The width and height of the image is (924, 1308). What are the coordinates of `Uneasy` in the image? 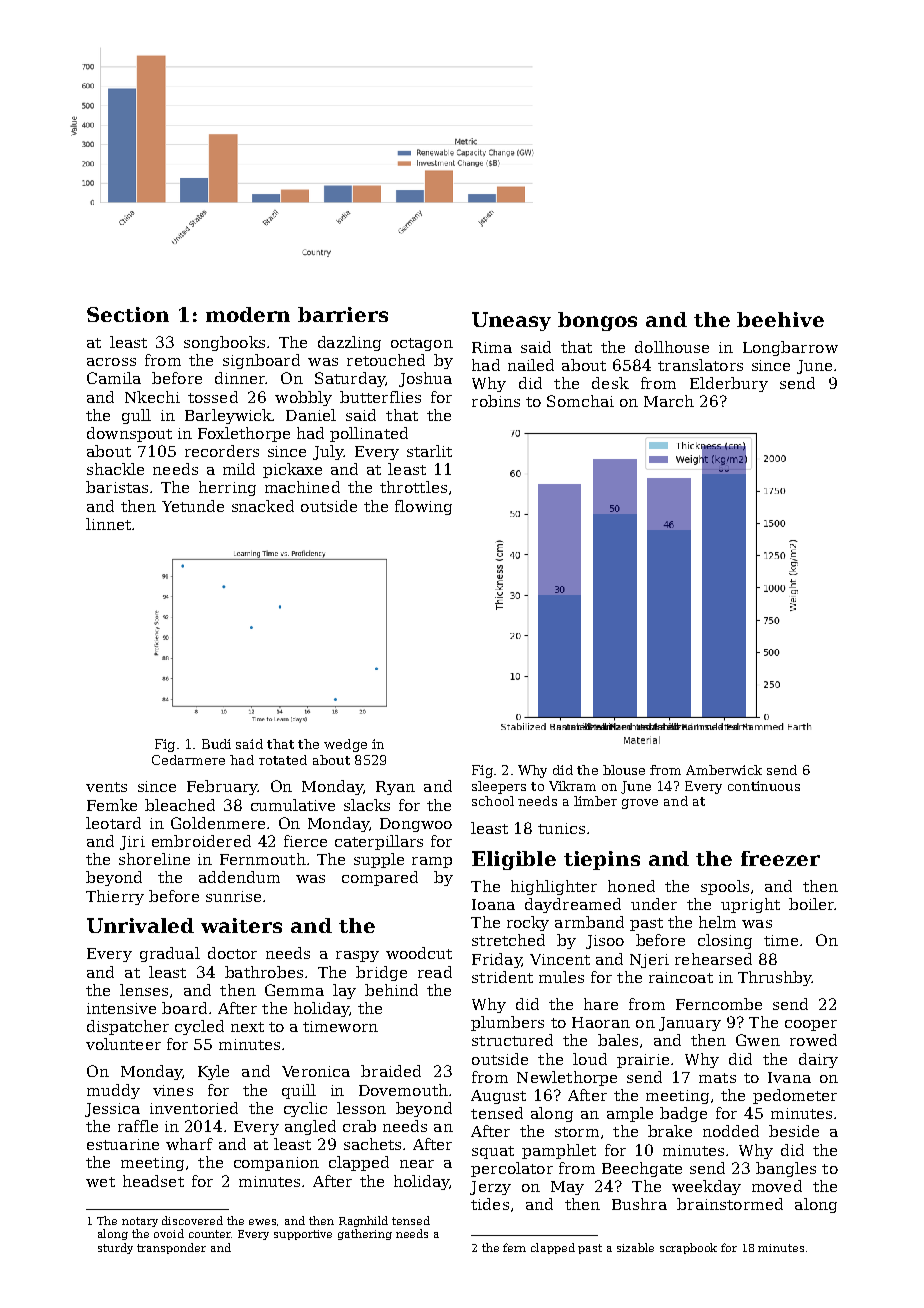 It's located at (511, 321).
